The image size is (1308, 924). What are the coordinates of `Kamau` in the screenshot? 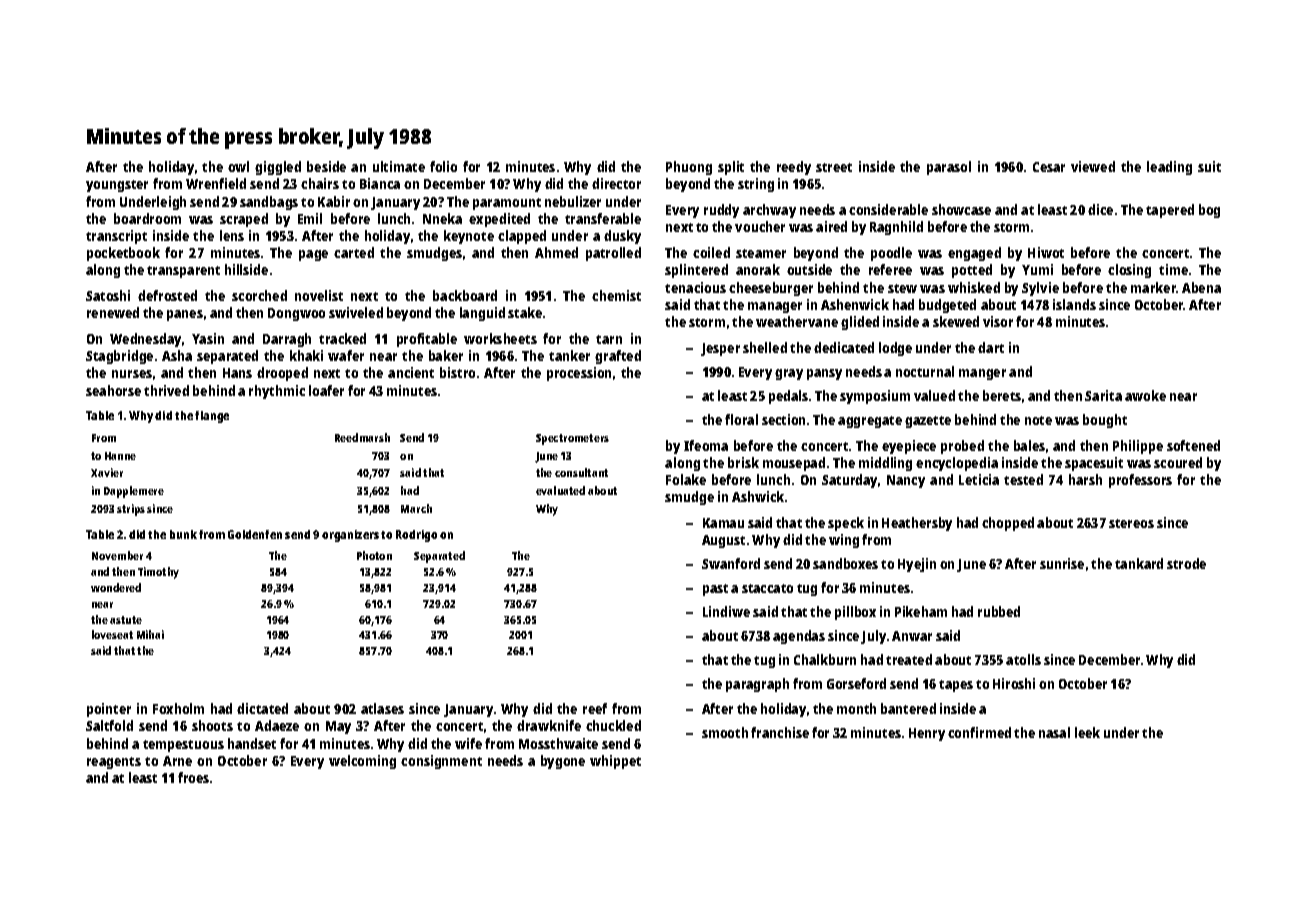 It's located at (723, 523).
